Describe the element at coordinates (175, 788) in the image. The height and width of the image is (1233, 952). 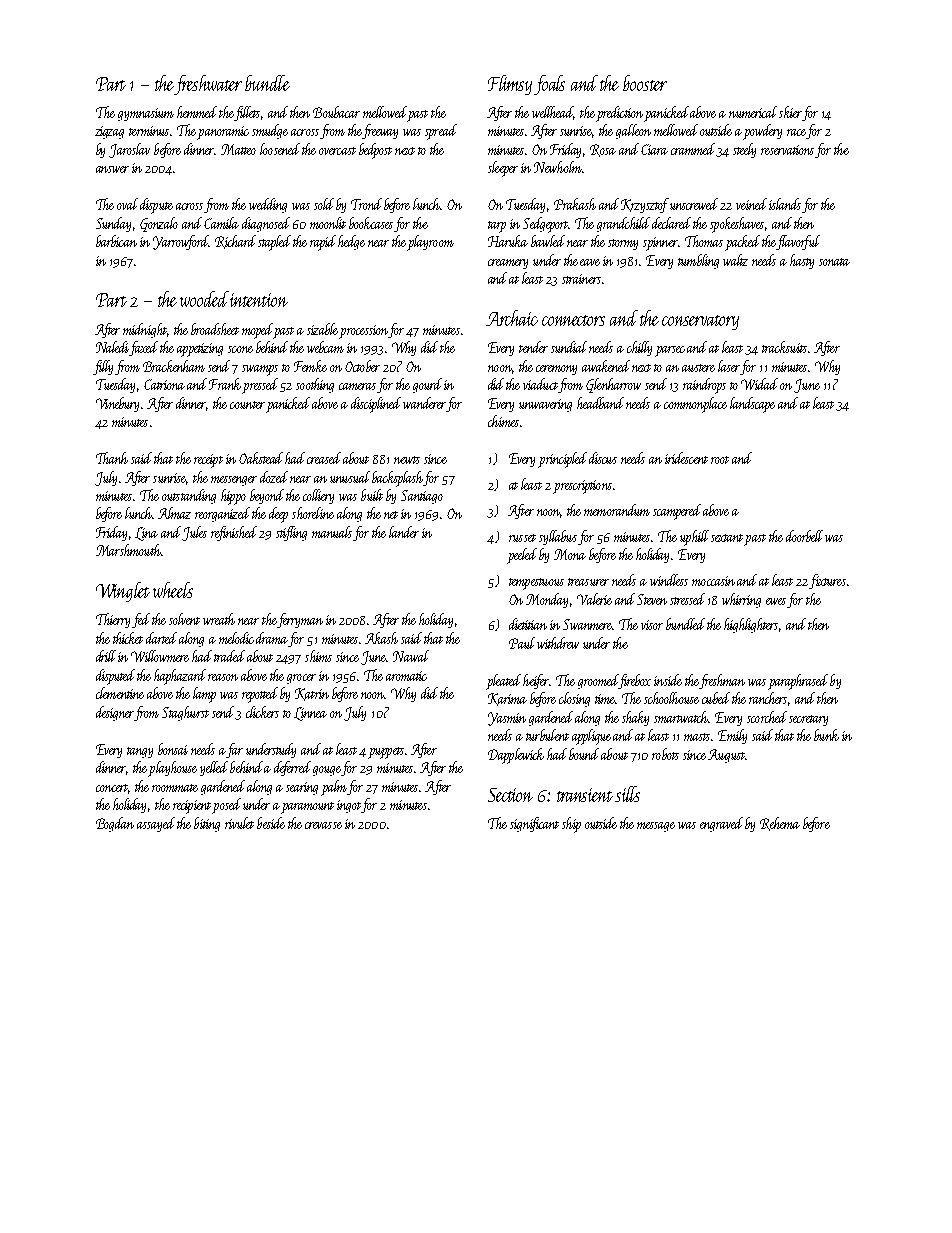
I see `roommate` at that location.
